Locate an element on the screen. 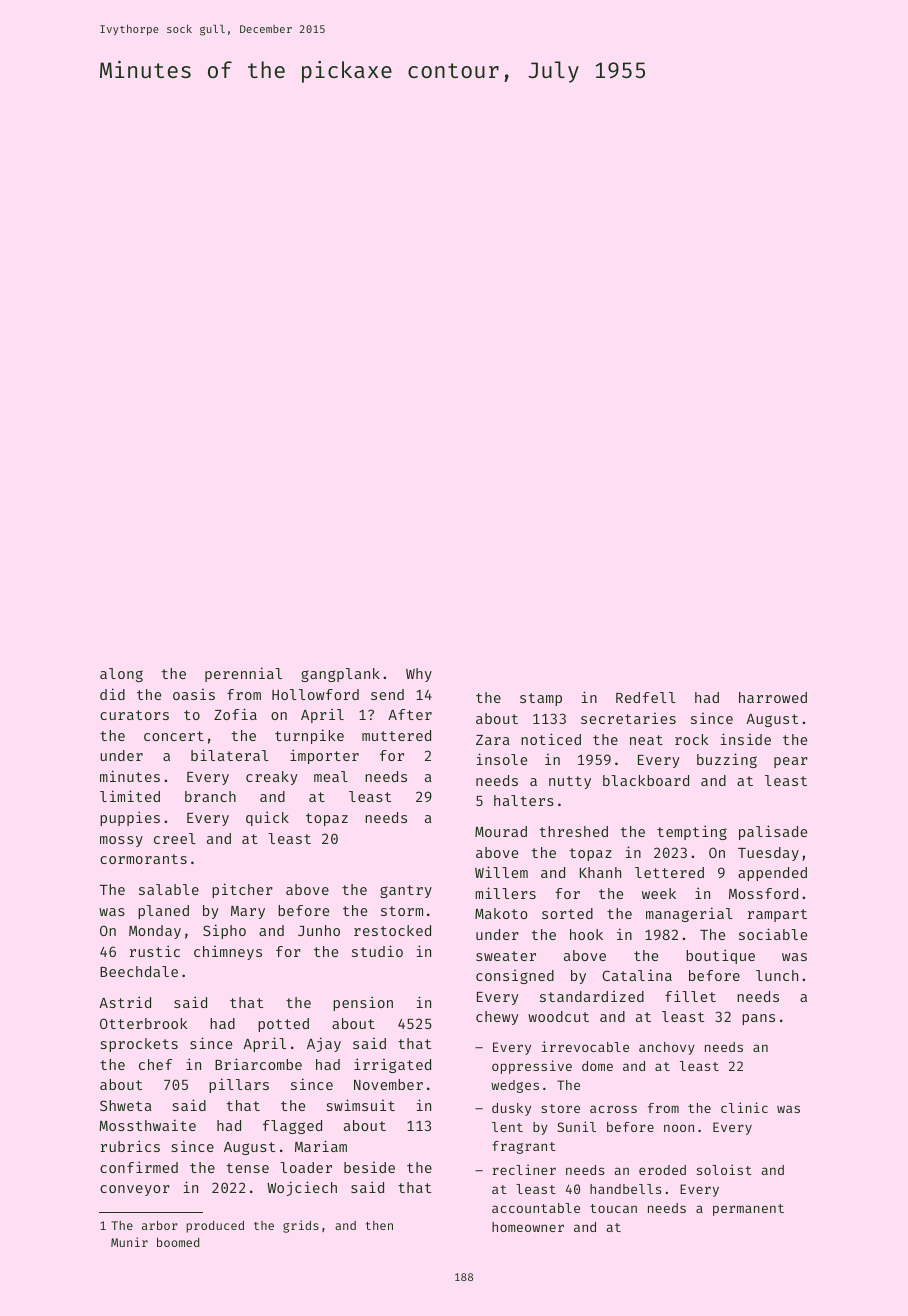  Catalina is located at coordinates (637, 975).
